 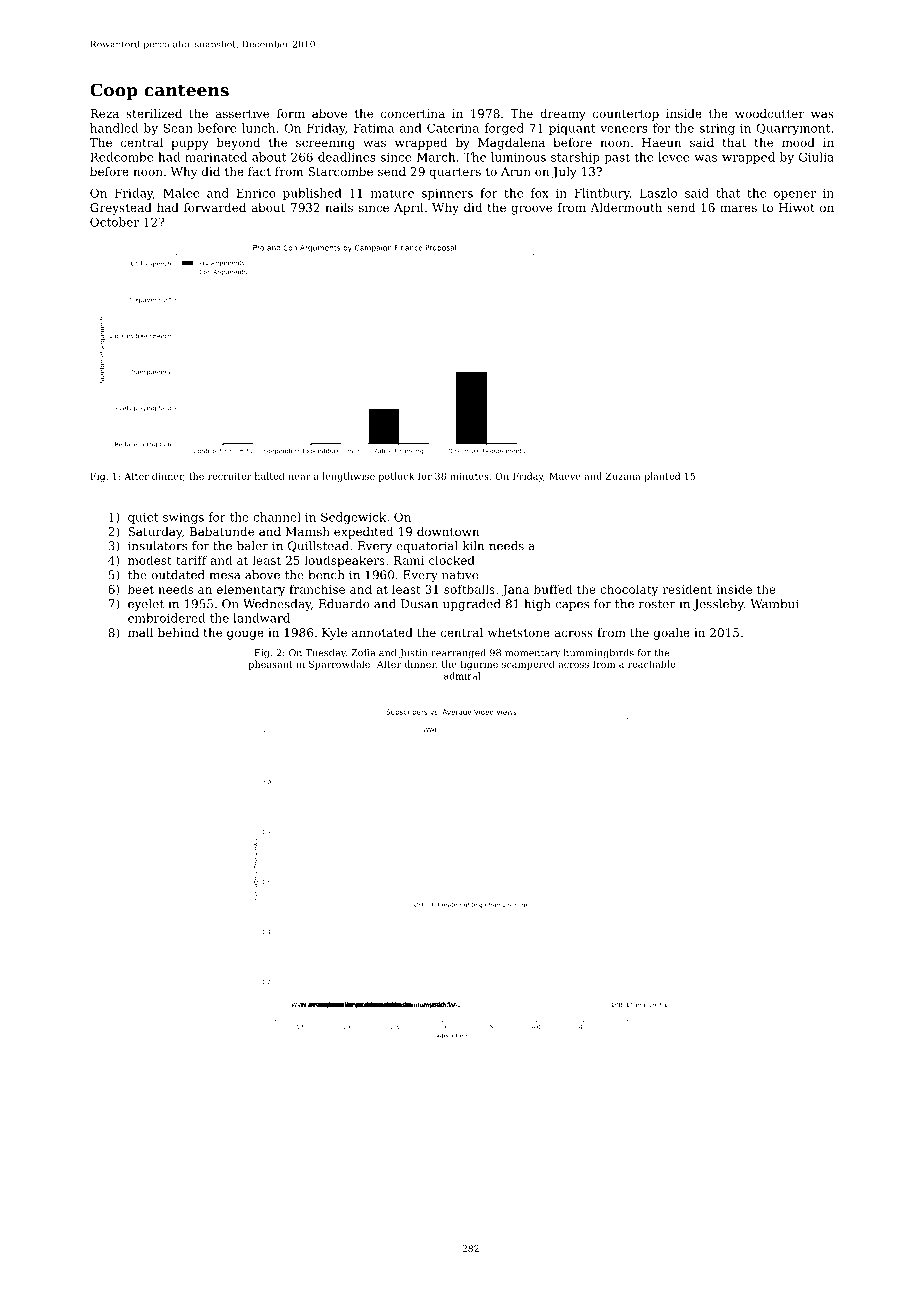 I want to click on groove, so click(x=531, y=210).
